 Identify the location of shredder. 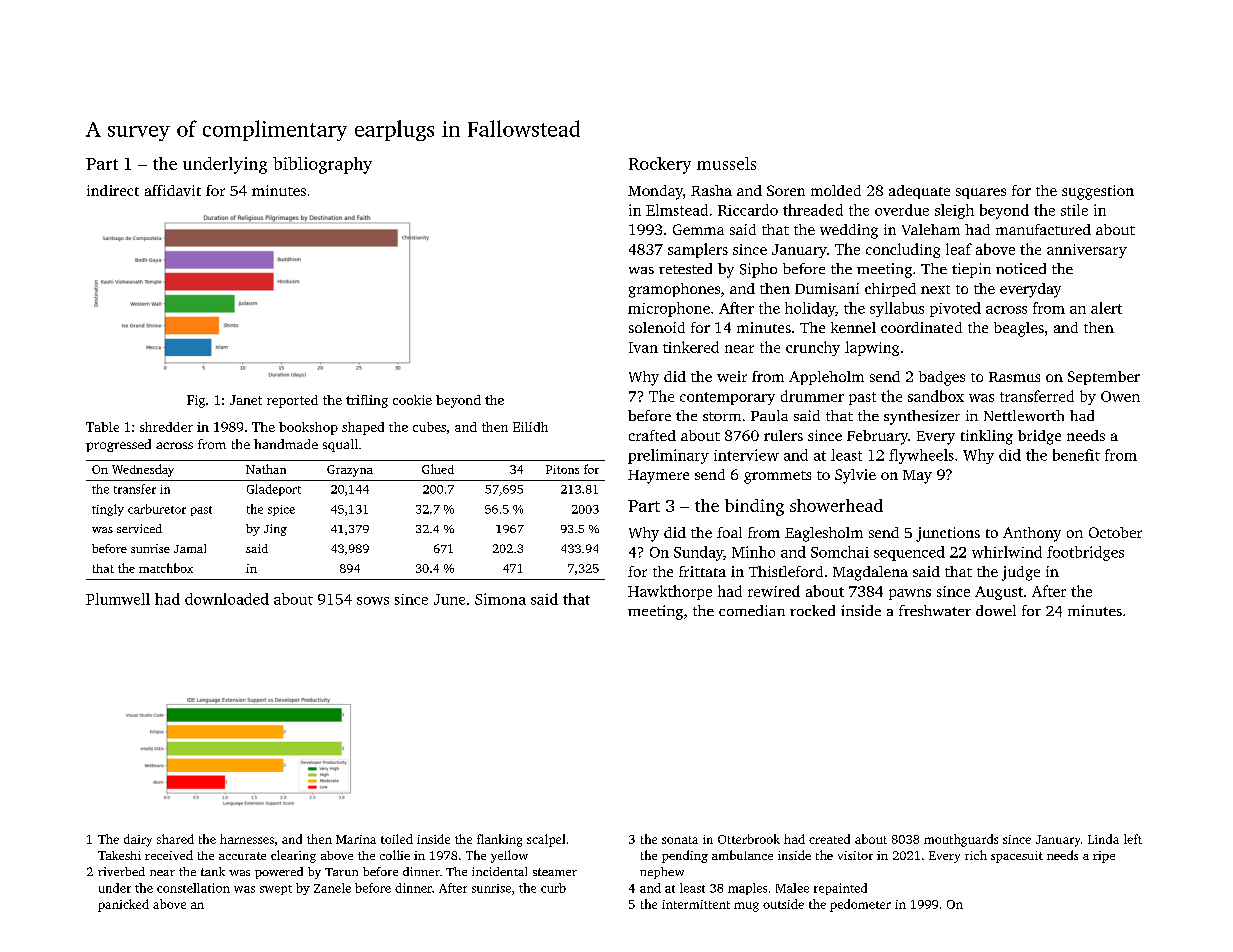
(166, 427).
